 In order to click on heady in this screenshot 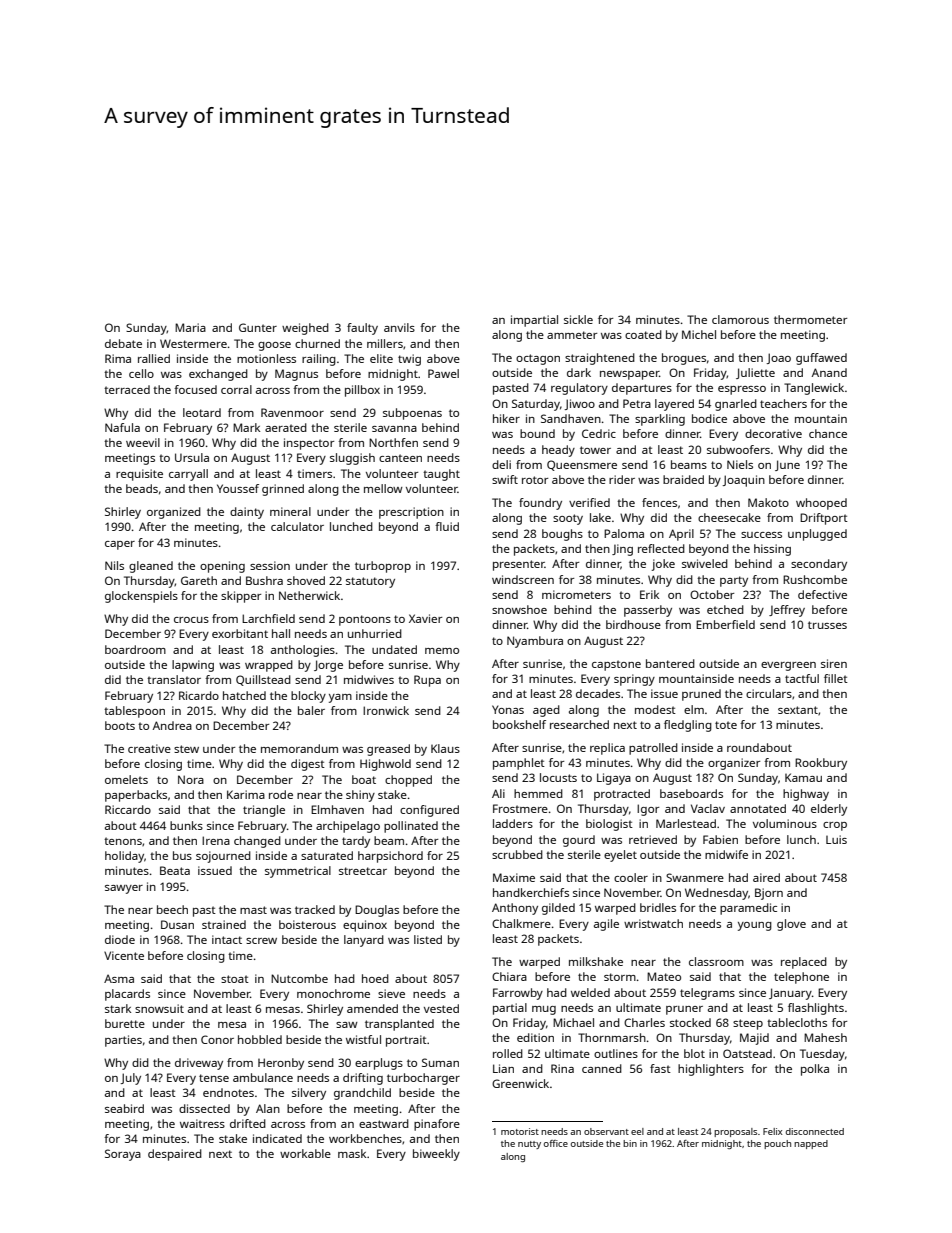, I will do `click(558, 451)`.
